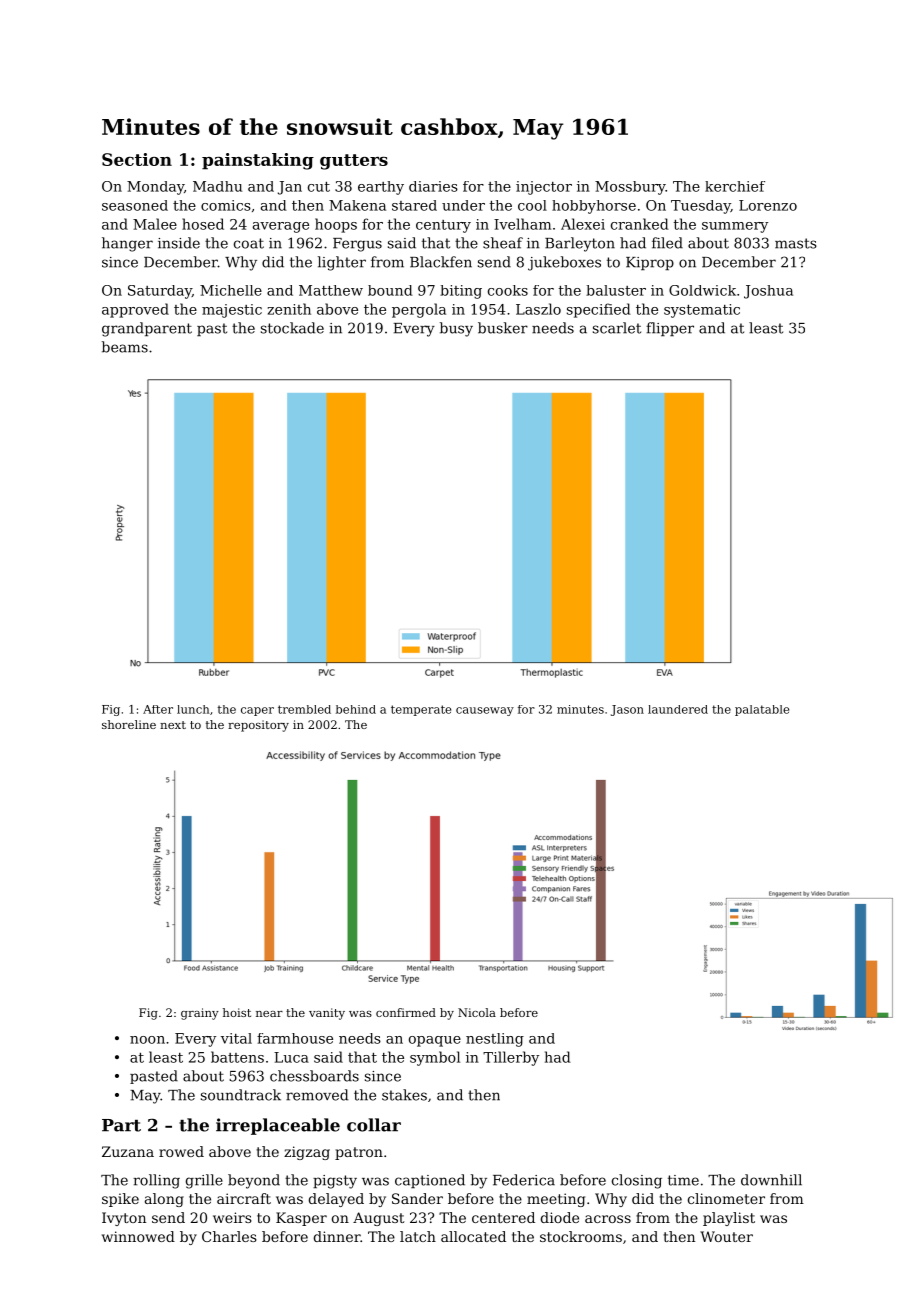 This screenshot has width=924, height=1311. Describe the element at coordinates (374, 1125) in the screenshot. I see `collar` at that location.
